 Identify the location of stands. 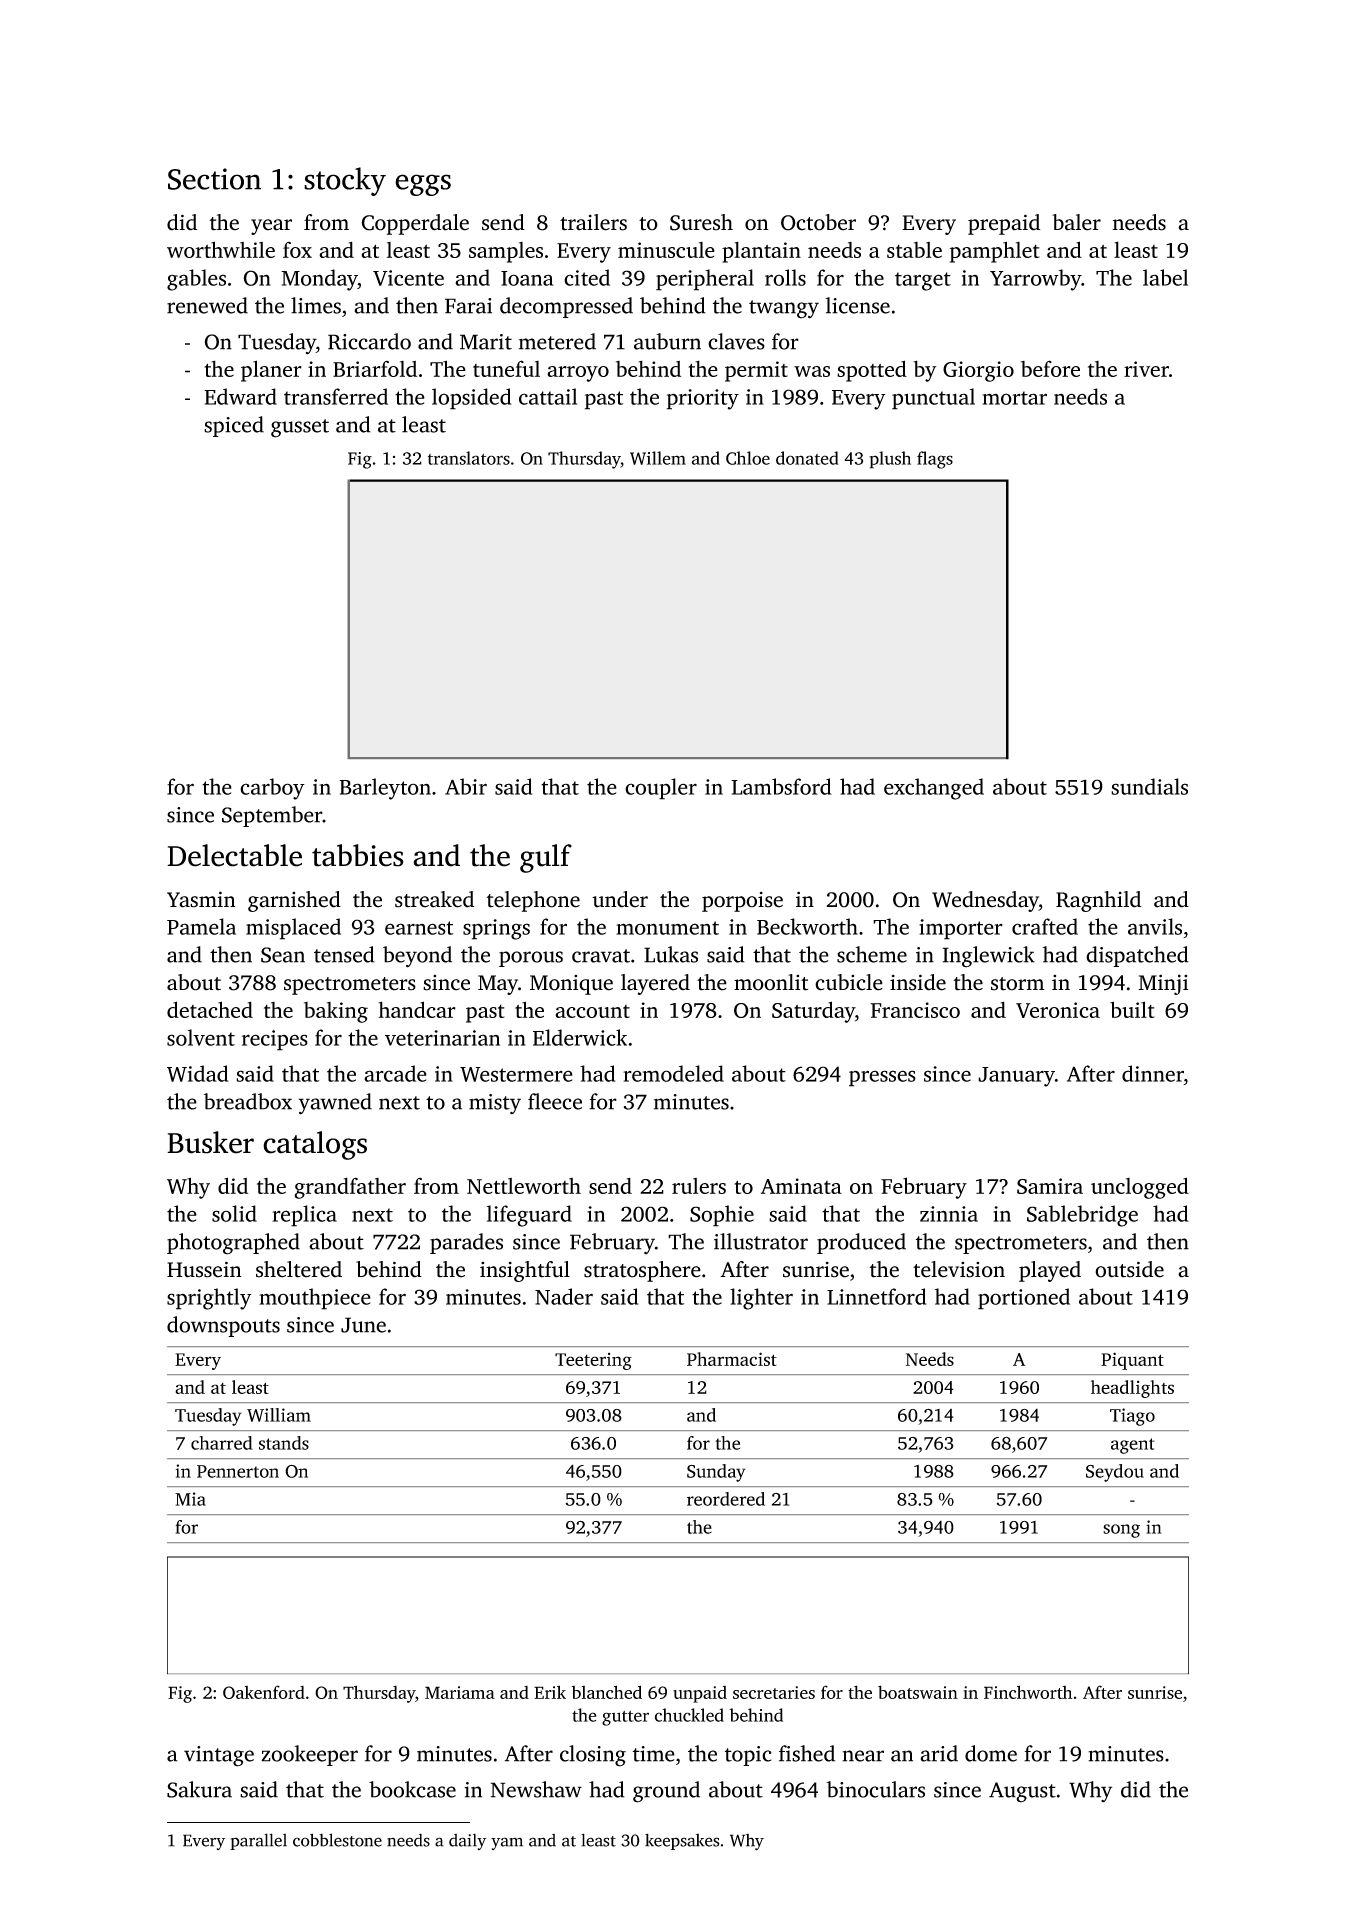
(284, 1443).
